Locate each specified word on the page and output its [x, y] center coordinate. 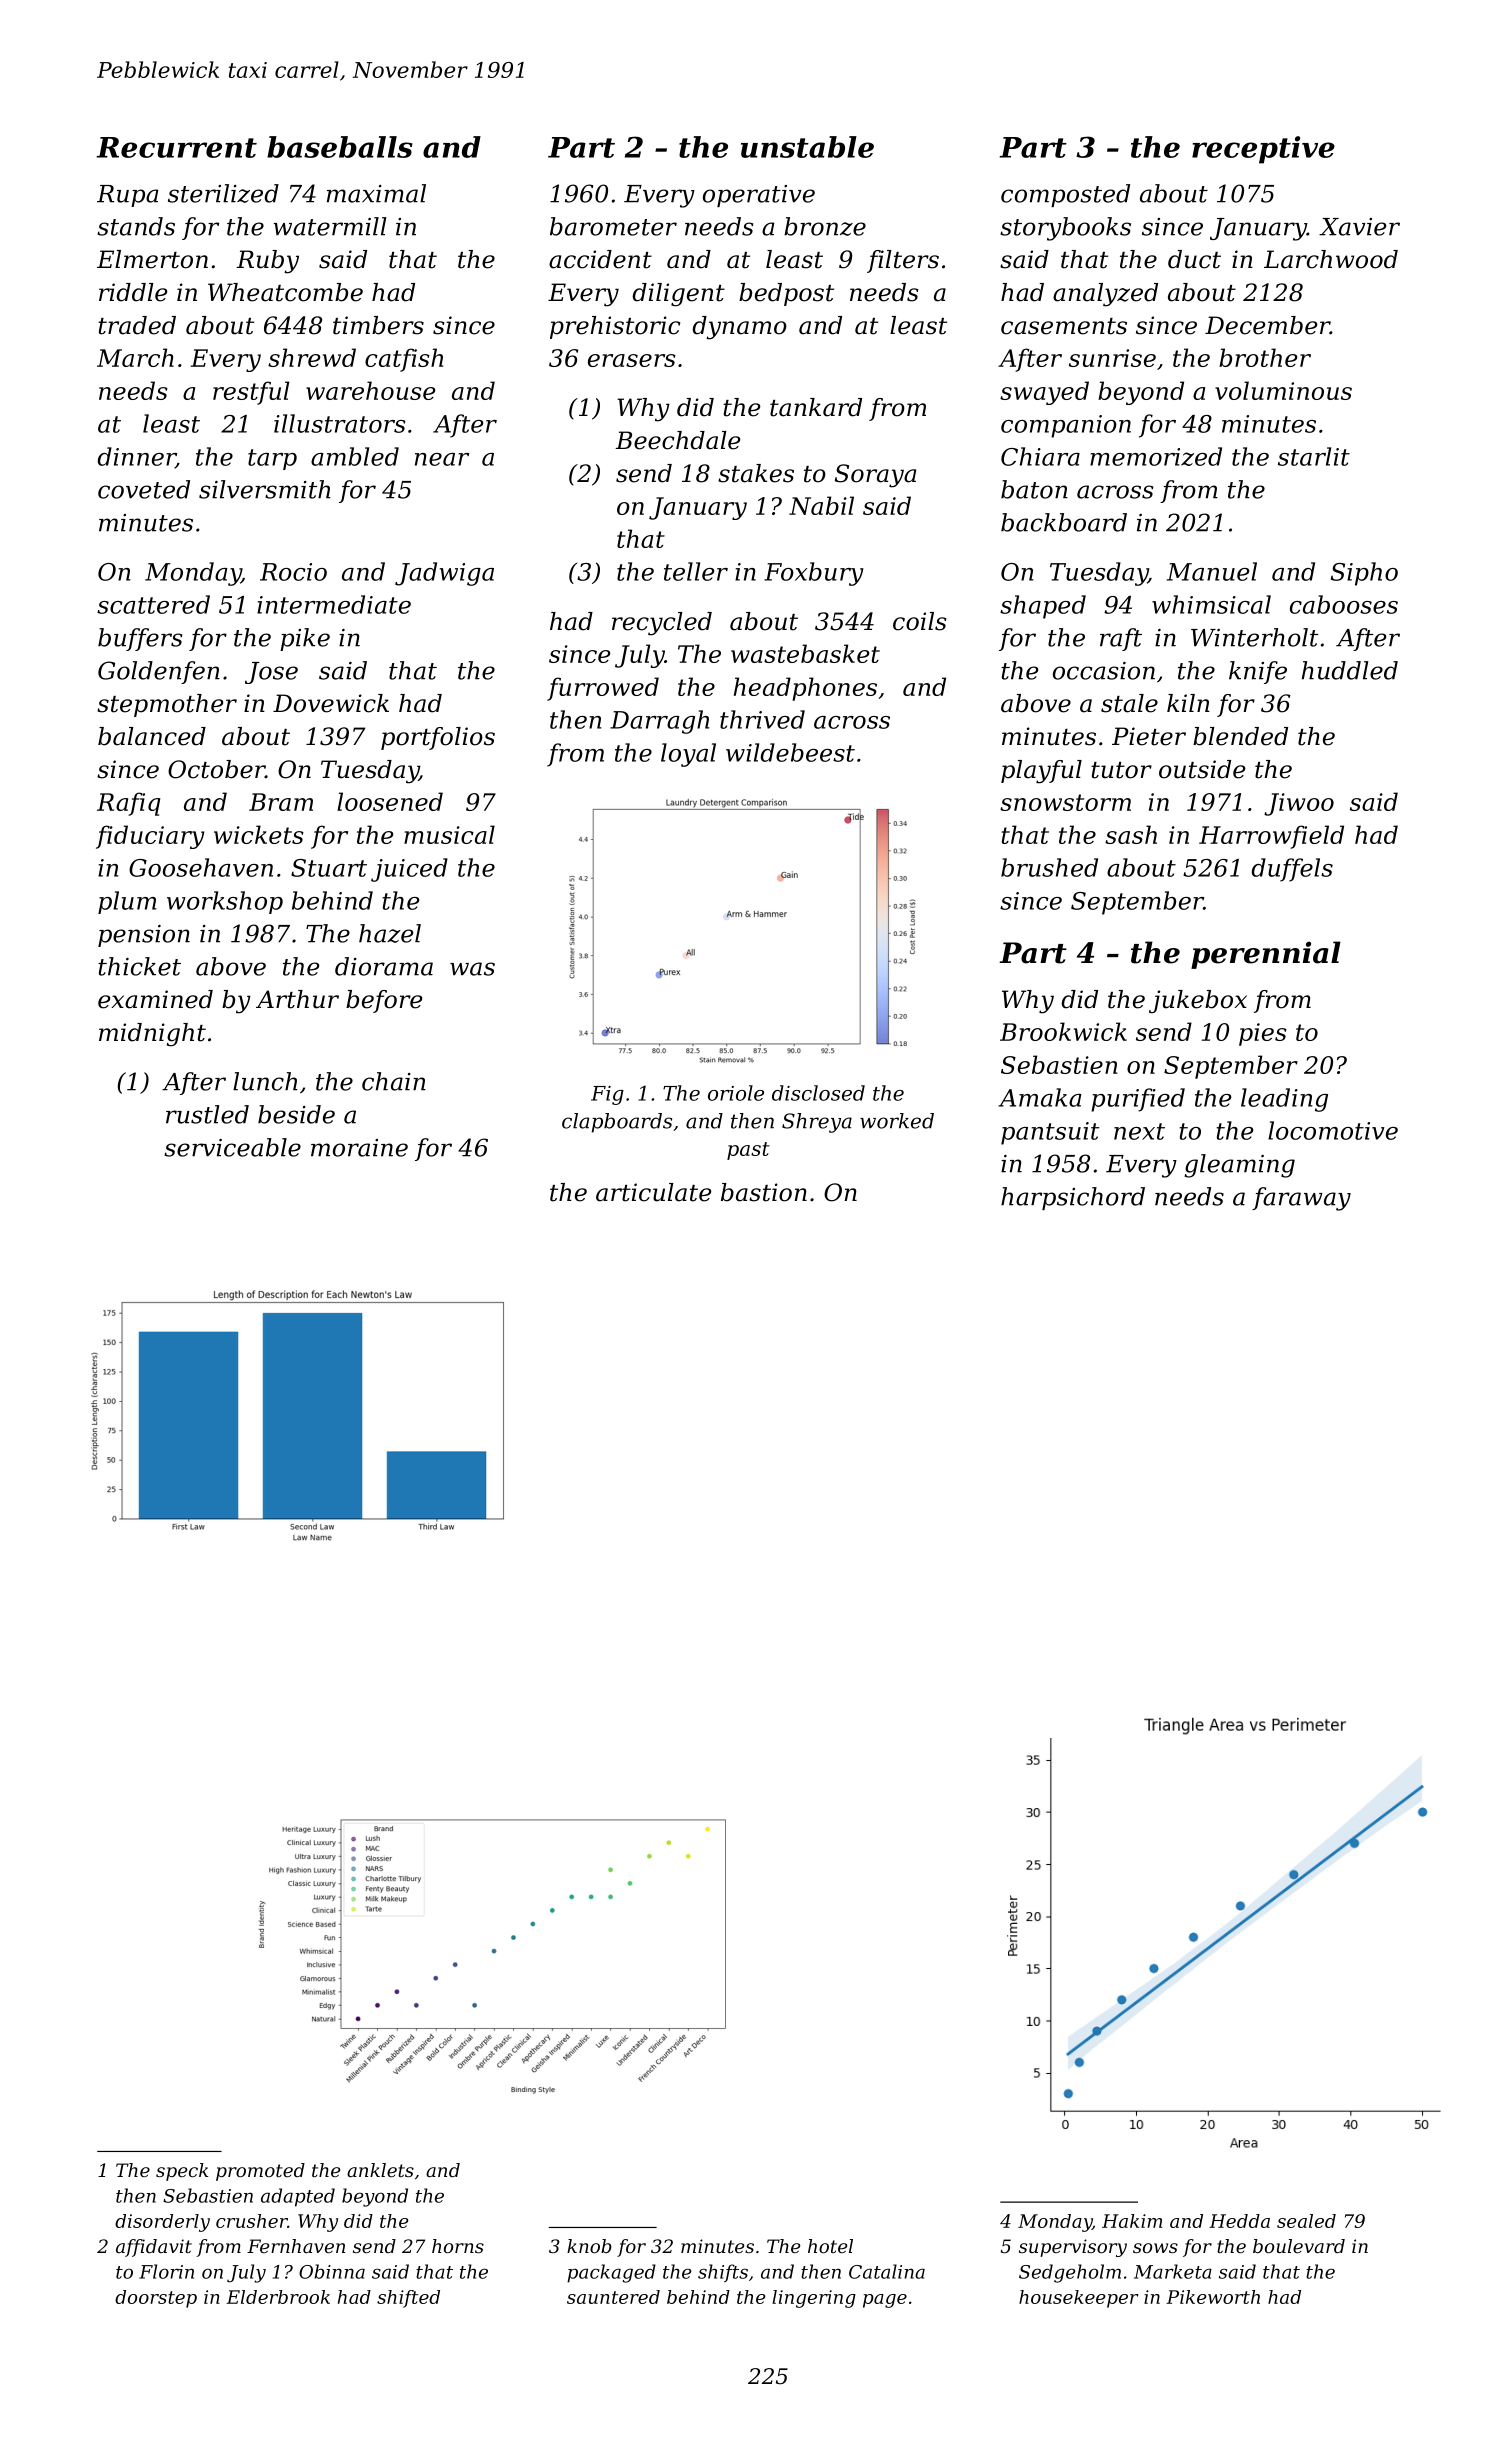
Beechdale [678, 440]
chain [394, 1081]
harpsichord [1073, 1198]
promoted [260, 2172]
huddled [1350, 670]
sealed [1306, 2221]
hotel [830, 2246]
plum [127, 902]
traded [137, 325]
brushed [1049, 867]
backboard [1064, 522]
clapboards [617, 1123]
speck [182, 2172]
